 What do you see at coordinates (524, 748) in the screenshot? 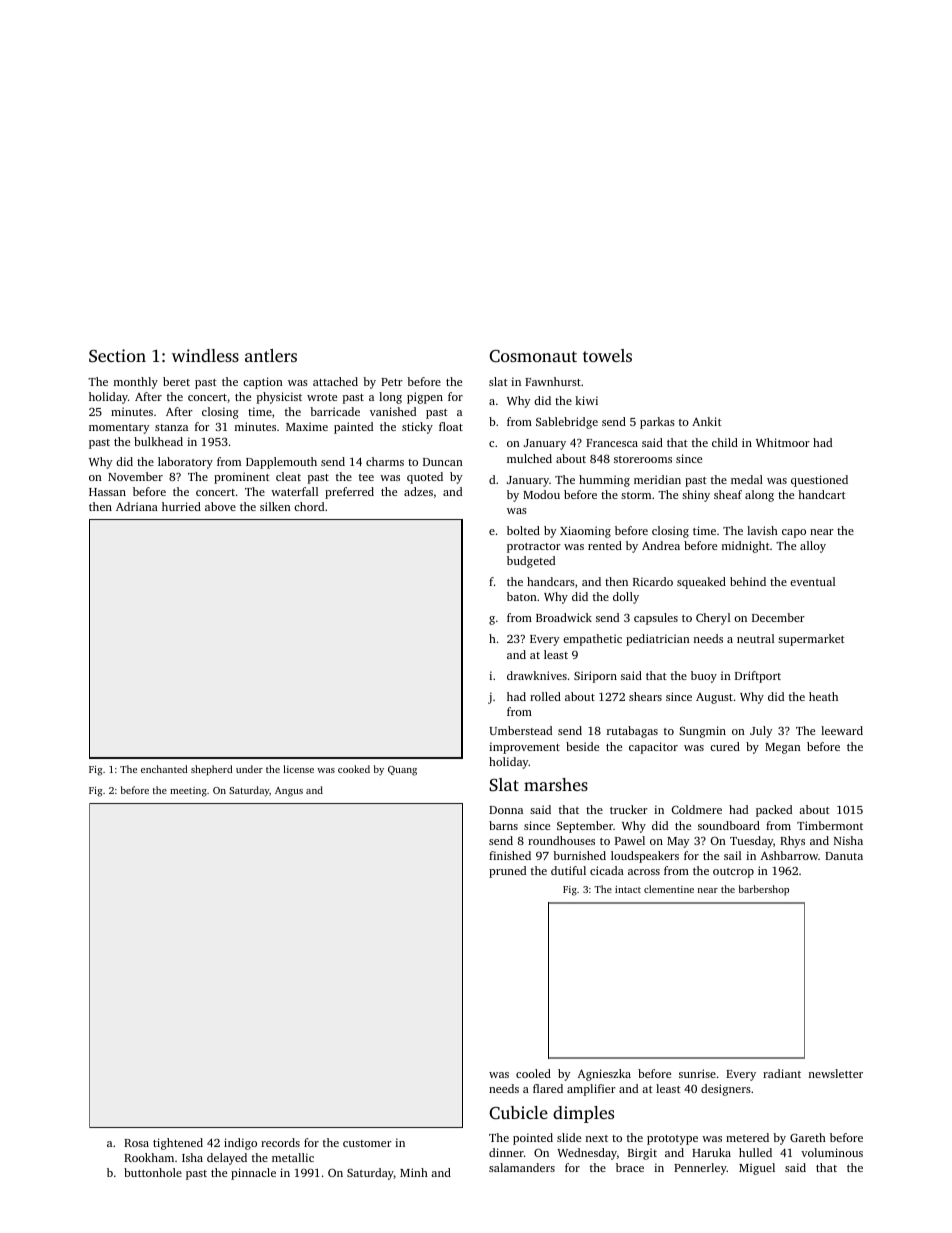
I see `improvement` at bounding box center [524, 748].
